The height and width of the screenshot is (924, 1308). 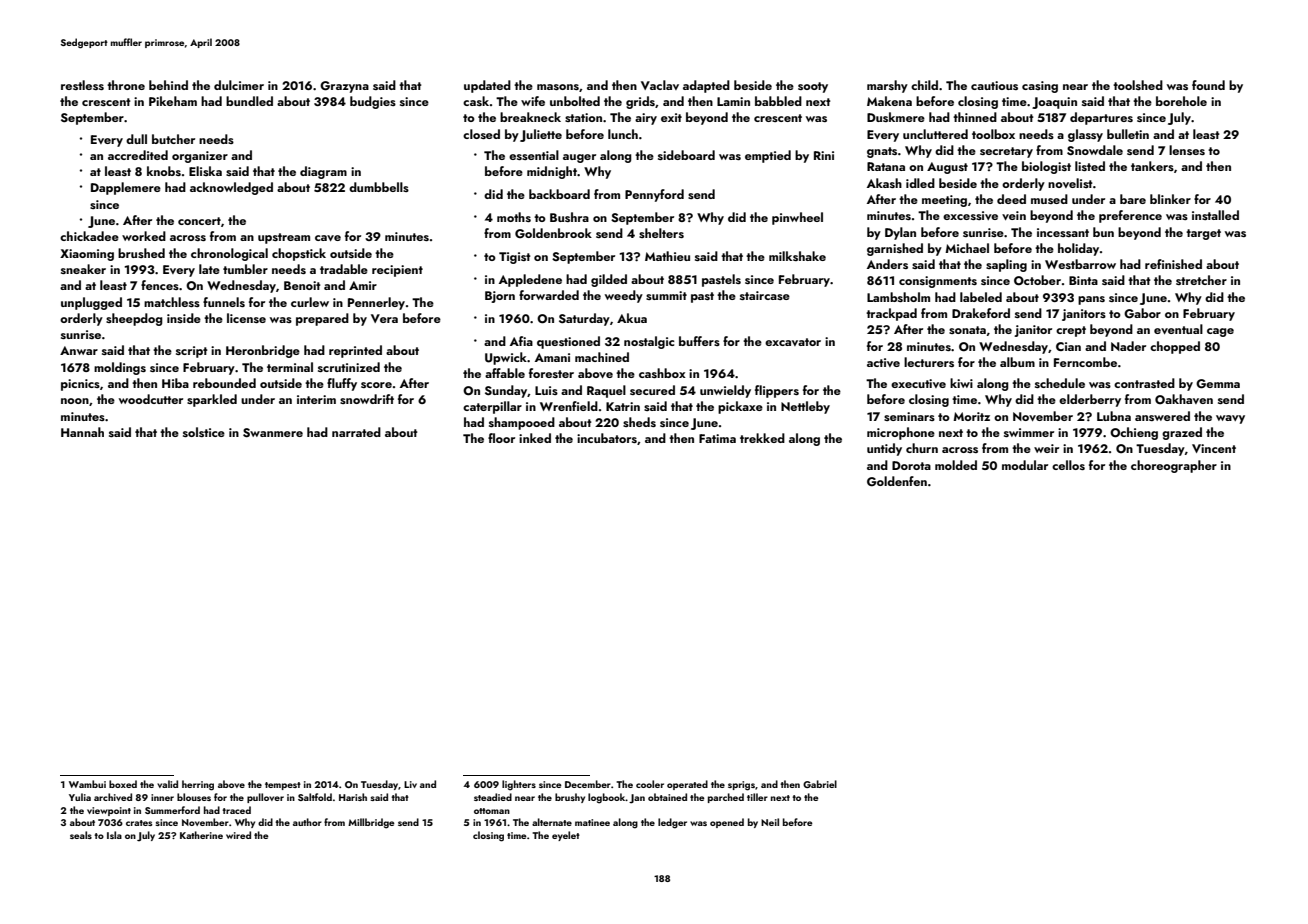 What do you see at coordinates (686, 155) in the screenshot?
I see `sideboard` at bounding box center [686, 155].
